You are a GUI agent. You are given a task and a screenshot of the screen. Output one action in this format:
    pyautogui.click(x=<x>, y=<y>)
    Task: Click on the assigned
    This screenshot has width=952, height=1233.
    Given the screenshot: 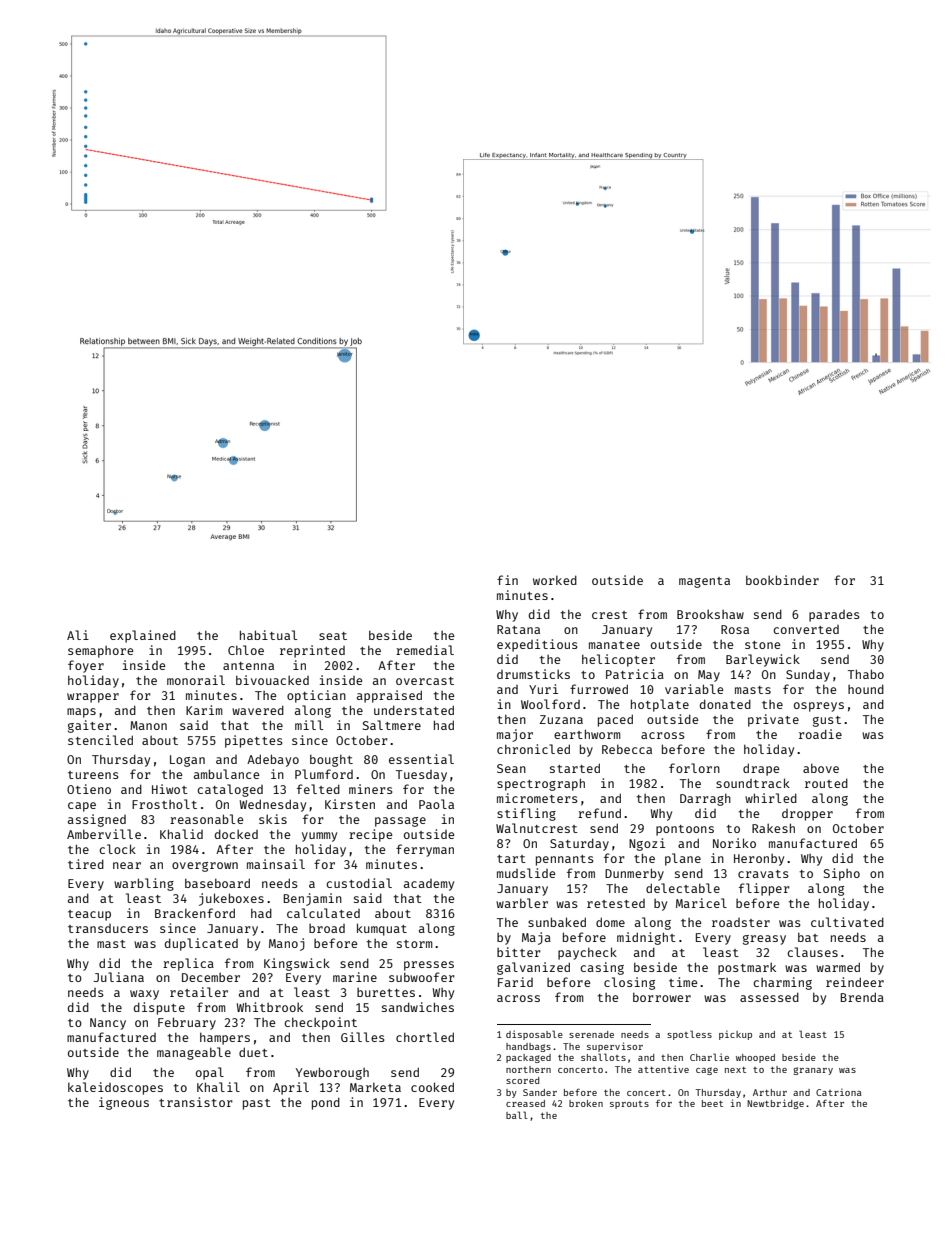 What is the action you would take?
    pyautogui.click(x=97, y=820)
